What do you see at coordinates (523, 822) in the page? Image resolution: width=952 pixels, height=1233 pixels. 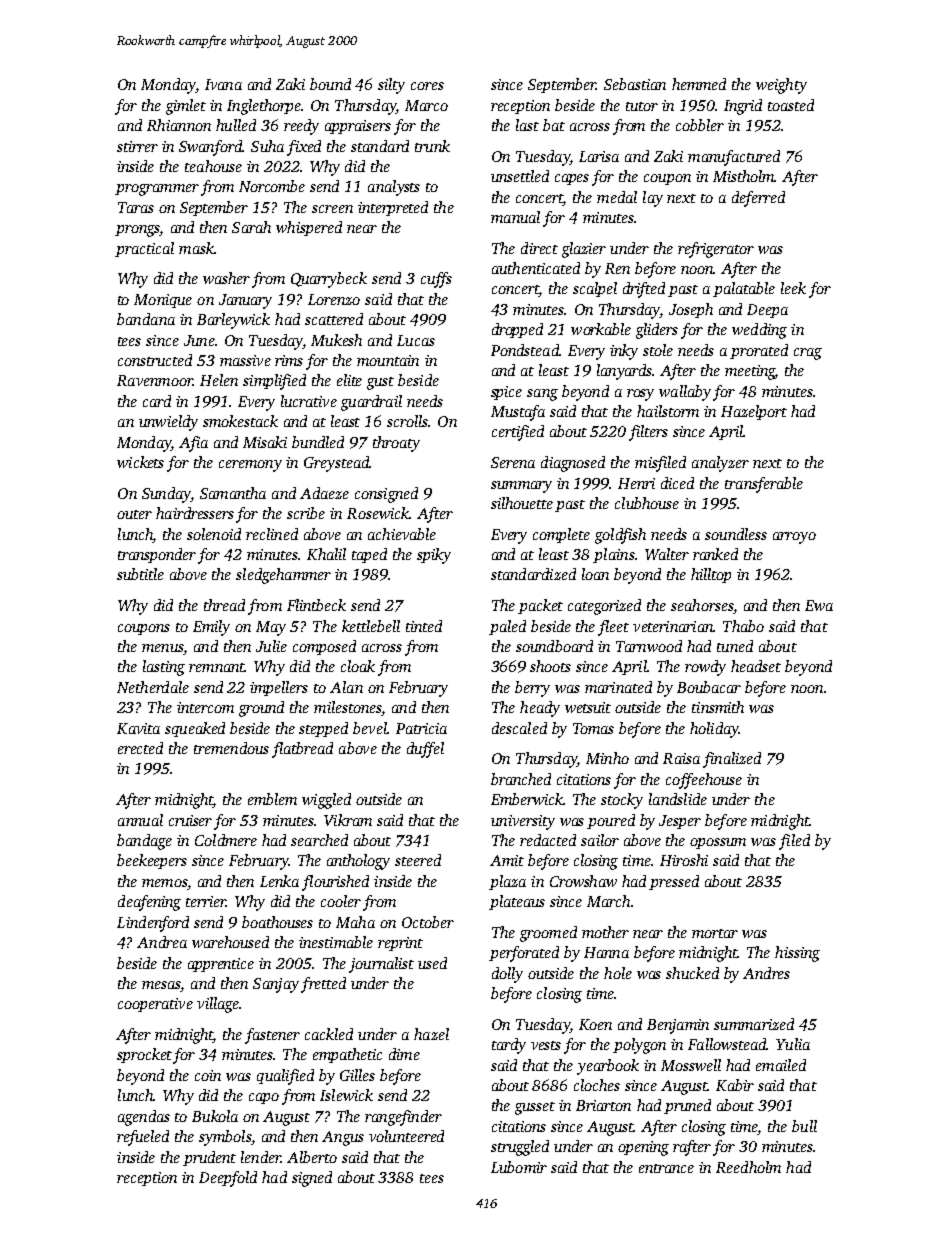 I see `university` at bounding box center [523, 822].
